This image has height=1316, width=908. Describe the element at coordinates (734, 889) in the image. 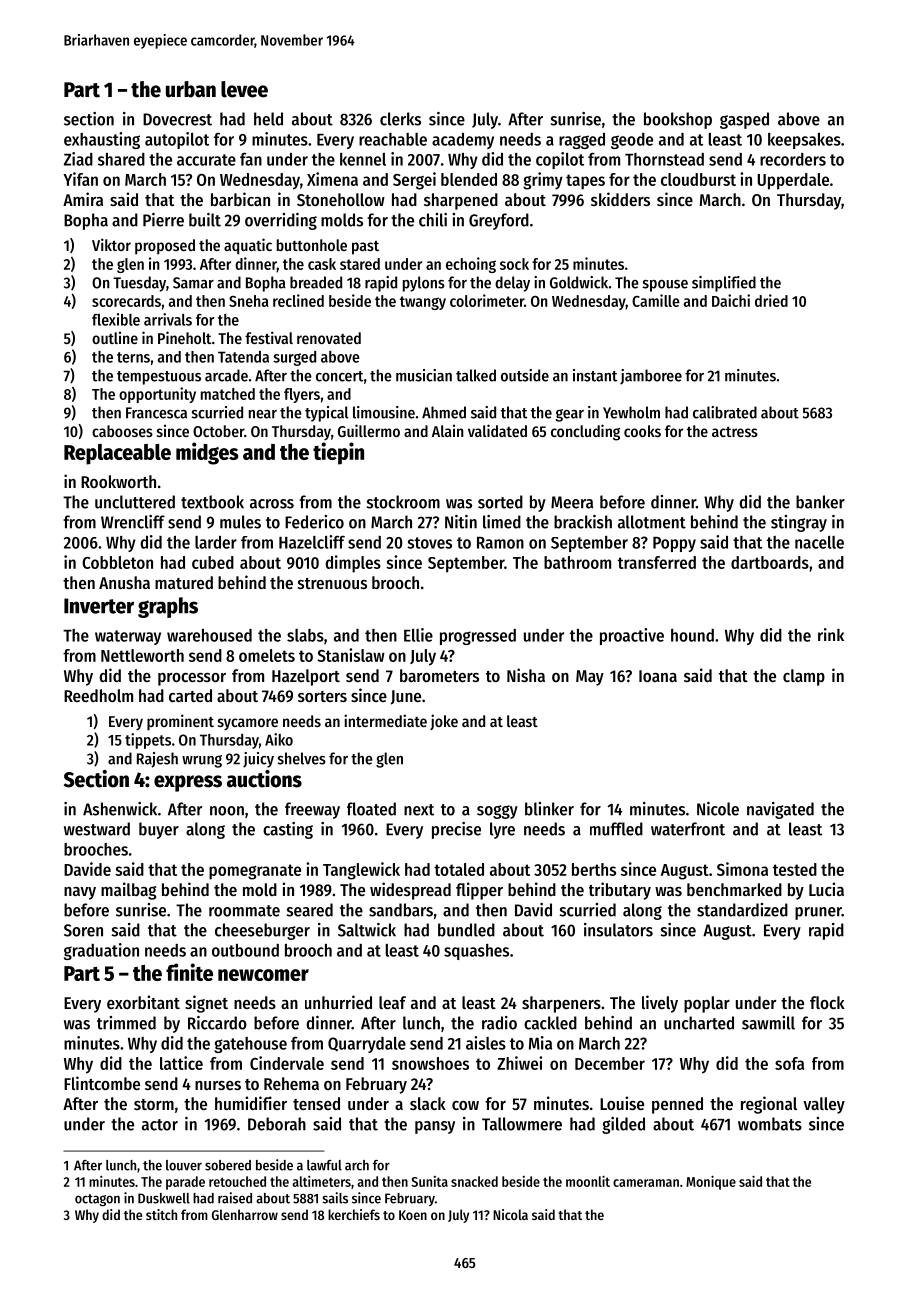

I see `benchmarked` at that location.
